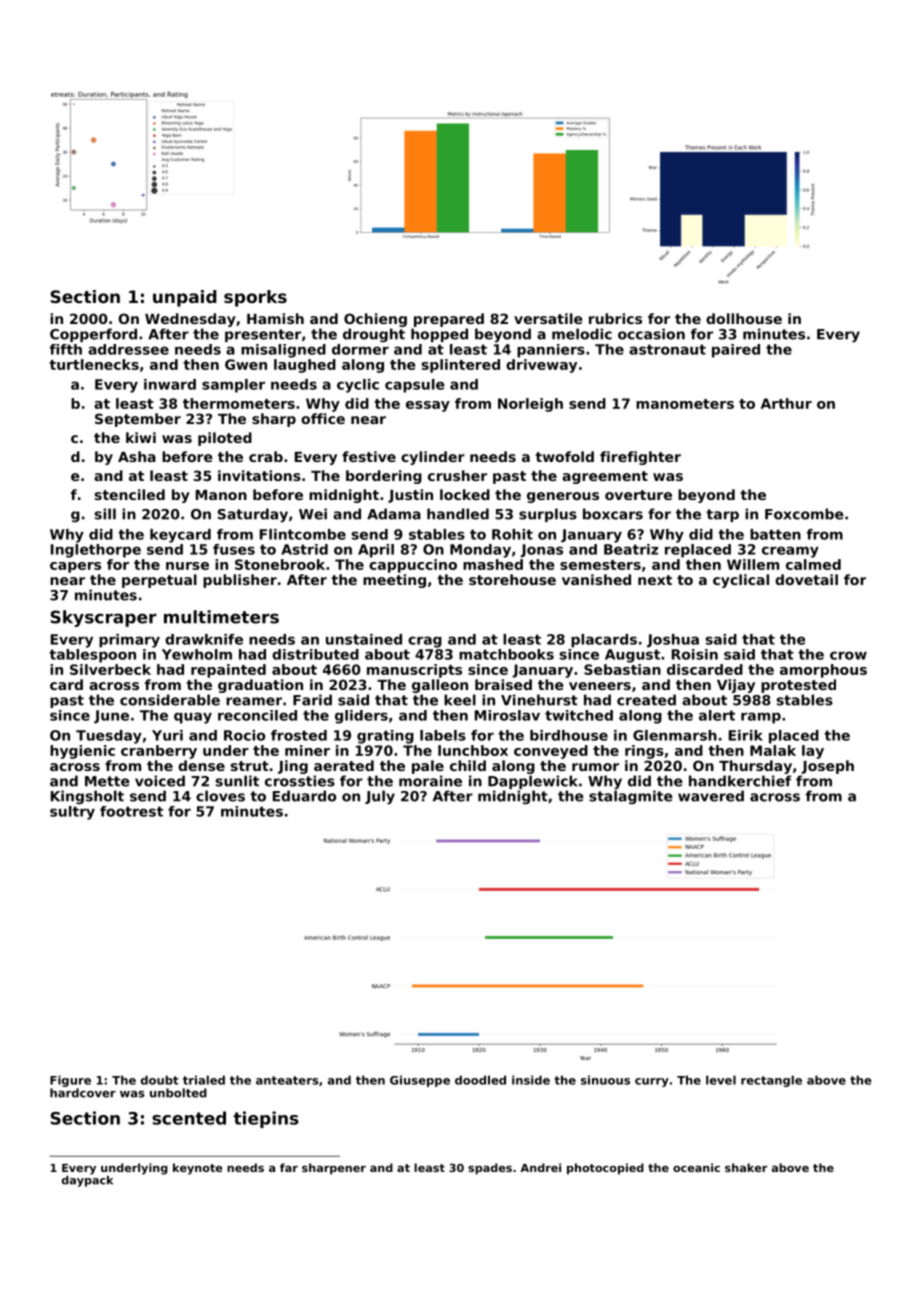 This screenshot has height=1308, width=924. Describe the element at coordinates (130, 494) in the screenshot. I see `stenciled` at that location.
